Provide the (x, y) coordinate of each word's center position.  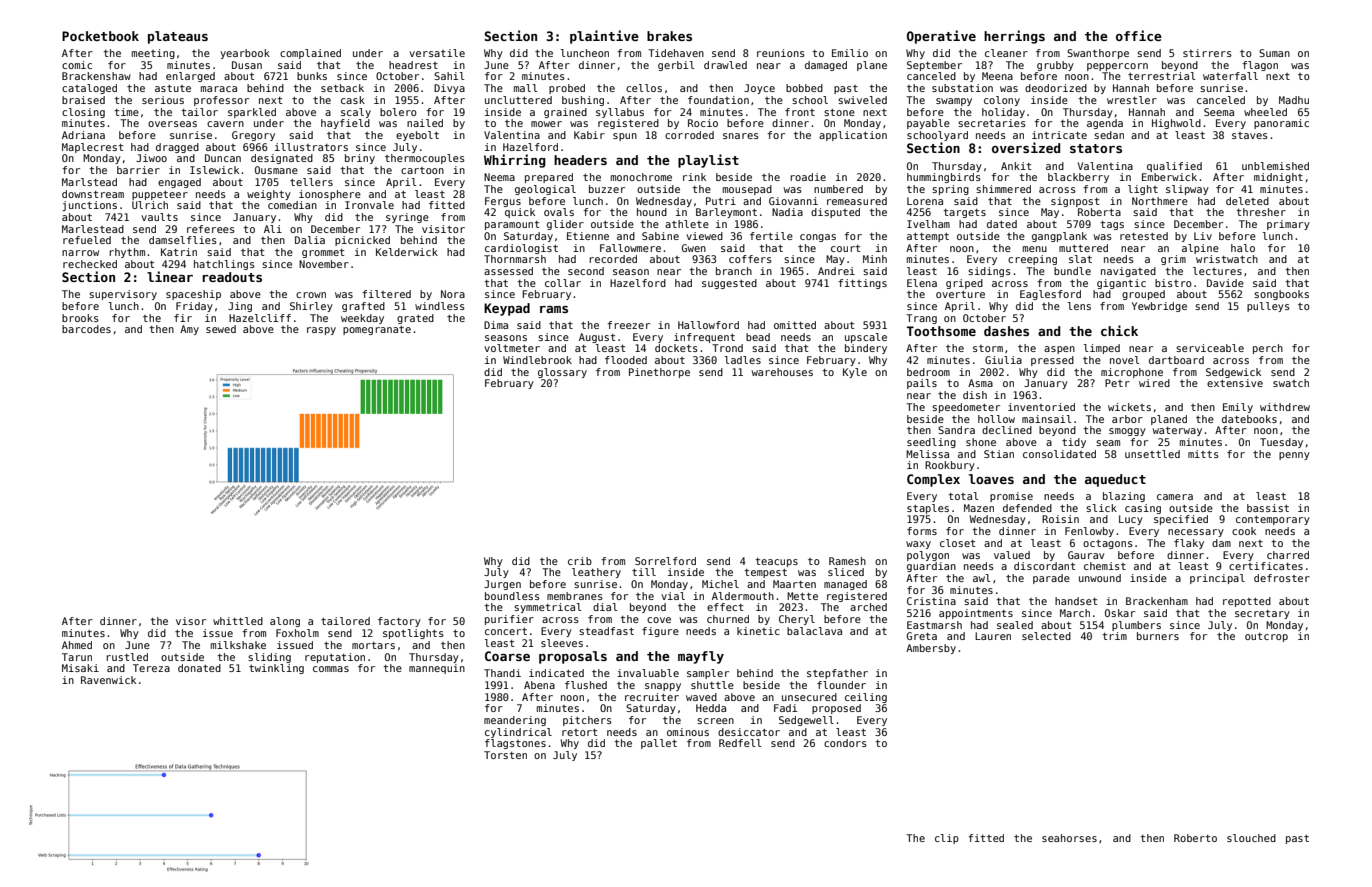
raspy (321, 331)
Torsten (505, 755)
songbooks (1281, 295)
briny (360, 159)
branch (734, 271)
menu (1035, 249)
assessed (508, 271)
